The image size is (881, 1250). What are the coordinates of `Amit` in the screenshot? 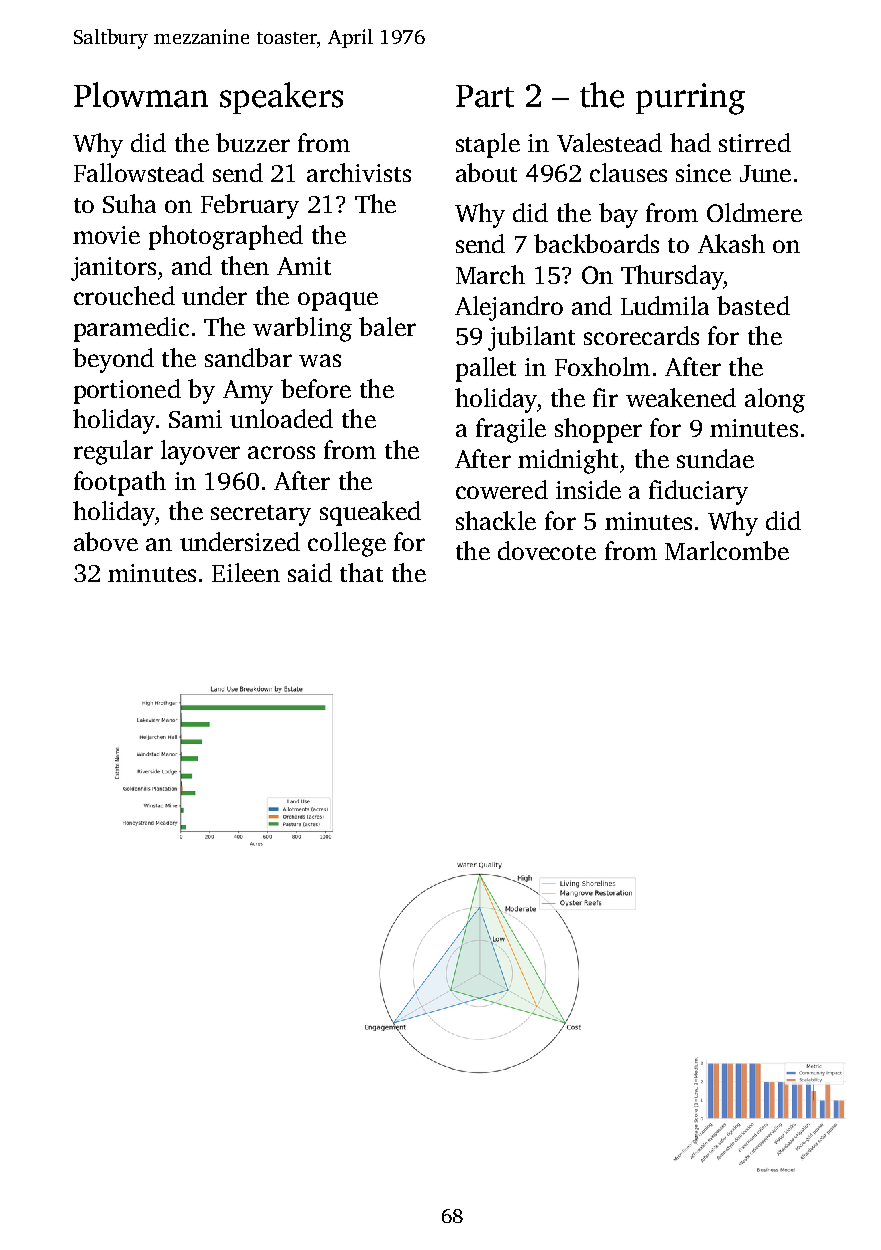 It's located at (304, 266).
